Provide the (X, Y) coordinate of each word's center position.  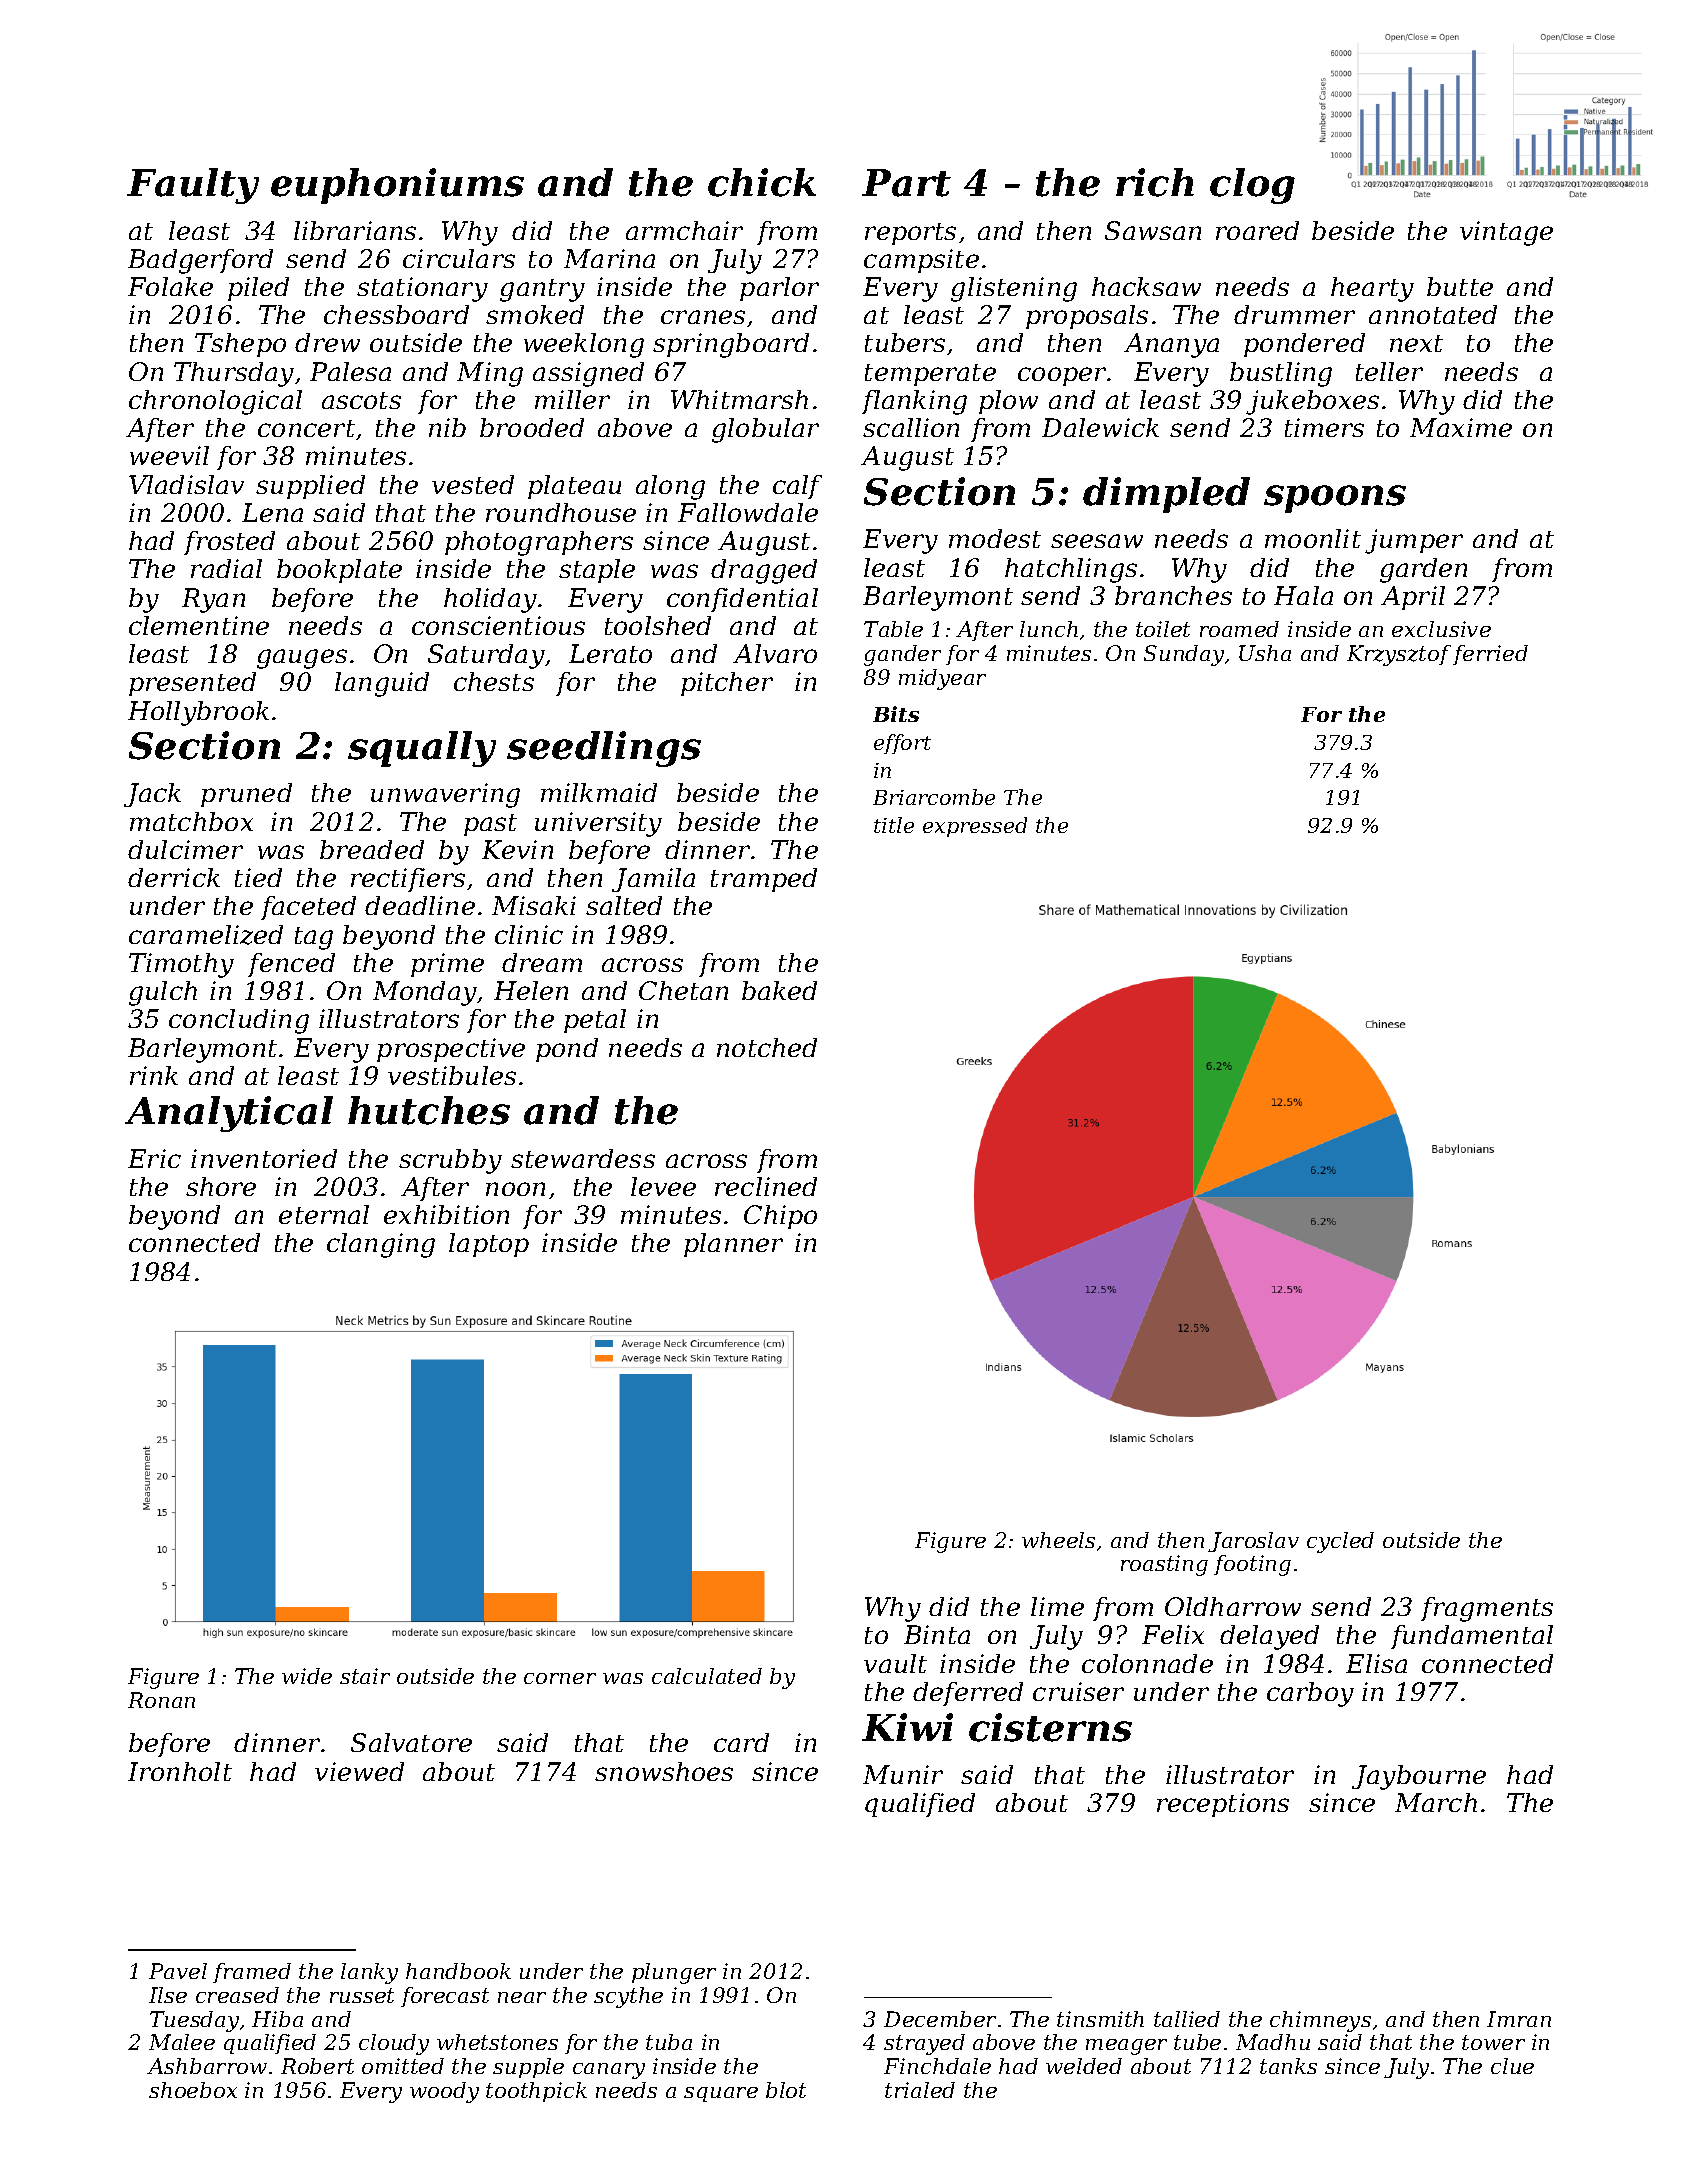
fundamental (1472, 1637)
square (721, 2094)
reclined (766, 1186)
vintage (1506, 233)
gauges (302, 659)
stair (365, 1676)
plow (1008, 402)
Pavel (178, 1971)
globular (765, 430)
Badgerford (200, 261)
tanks (1288, 2066)
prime (447, 965)
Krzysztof (1399, 655)
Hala (1303, 595)
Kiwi (907, 1727)
